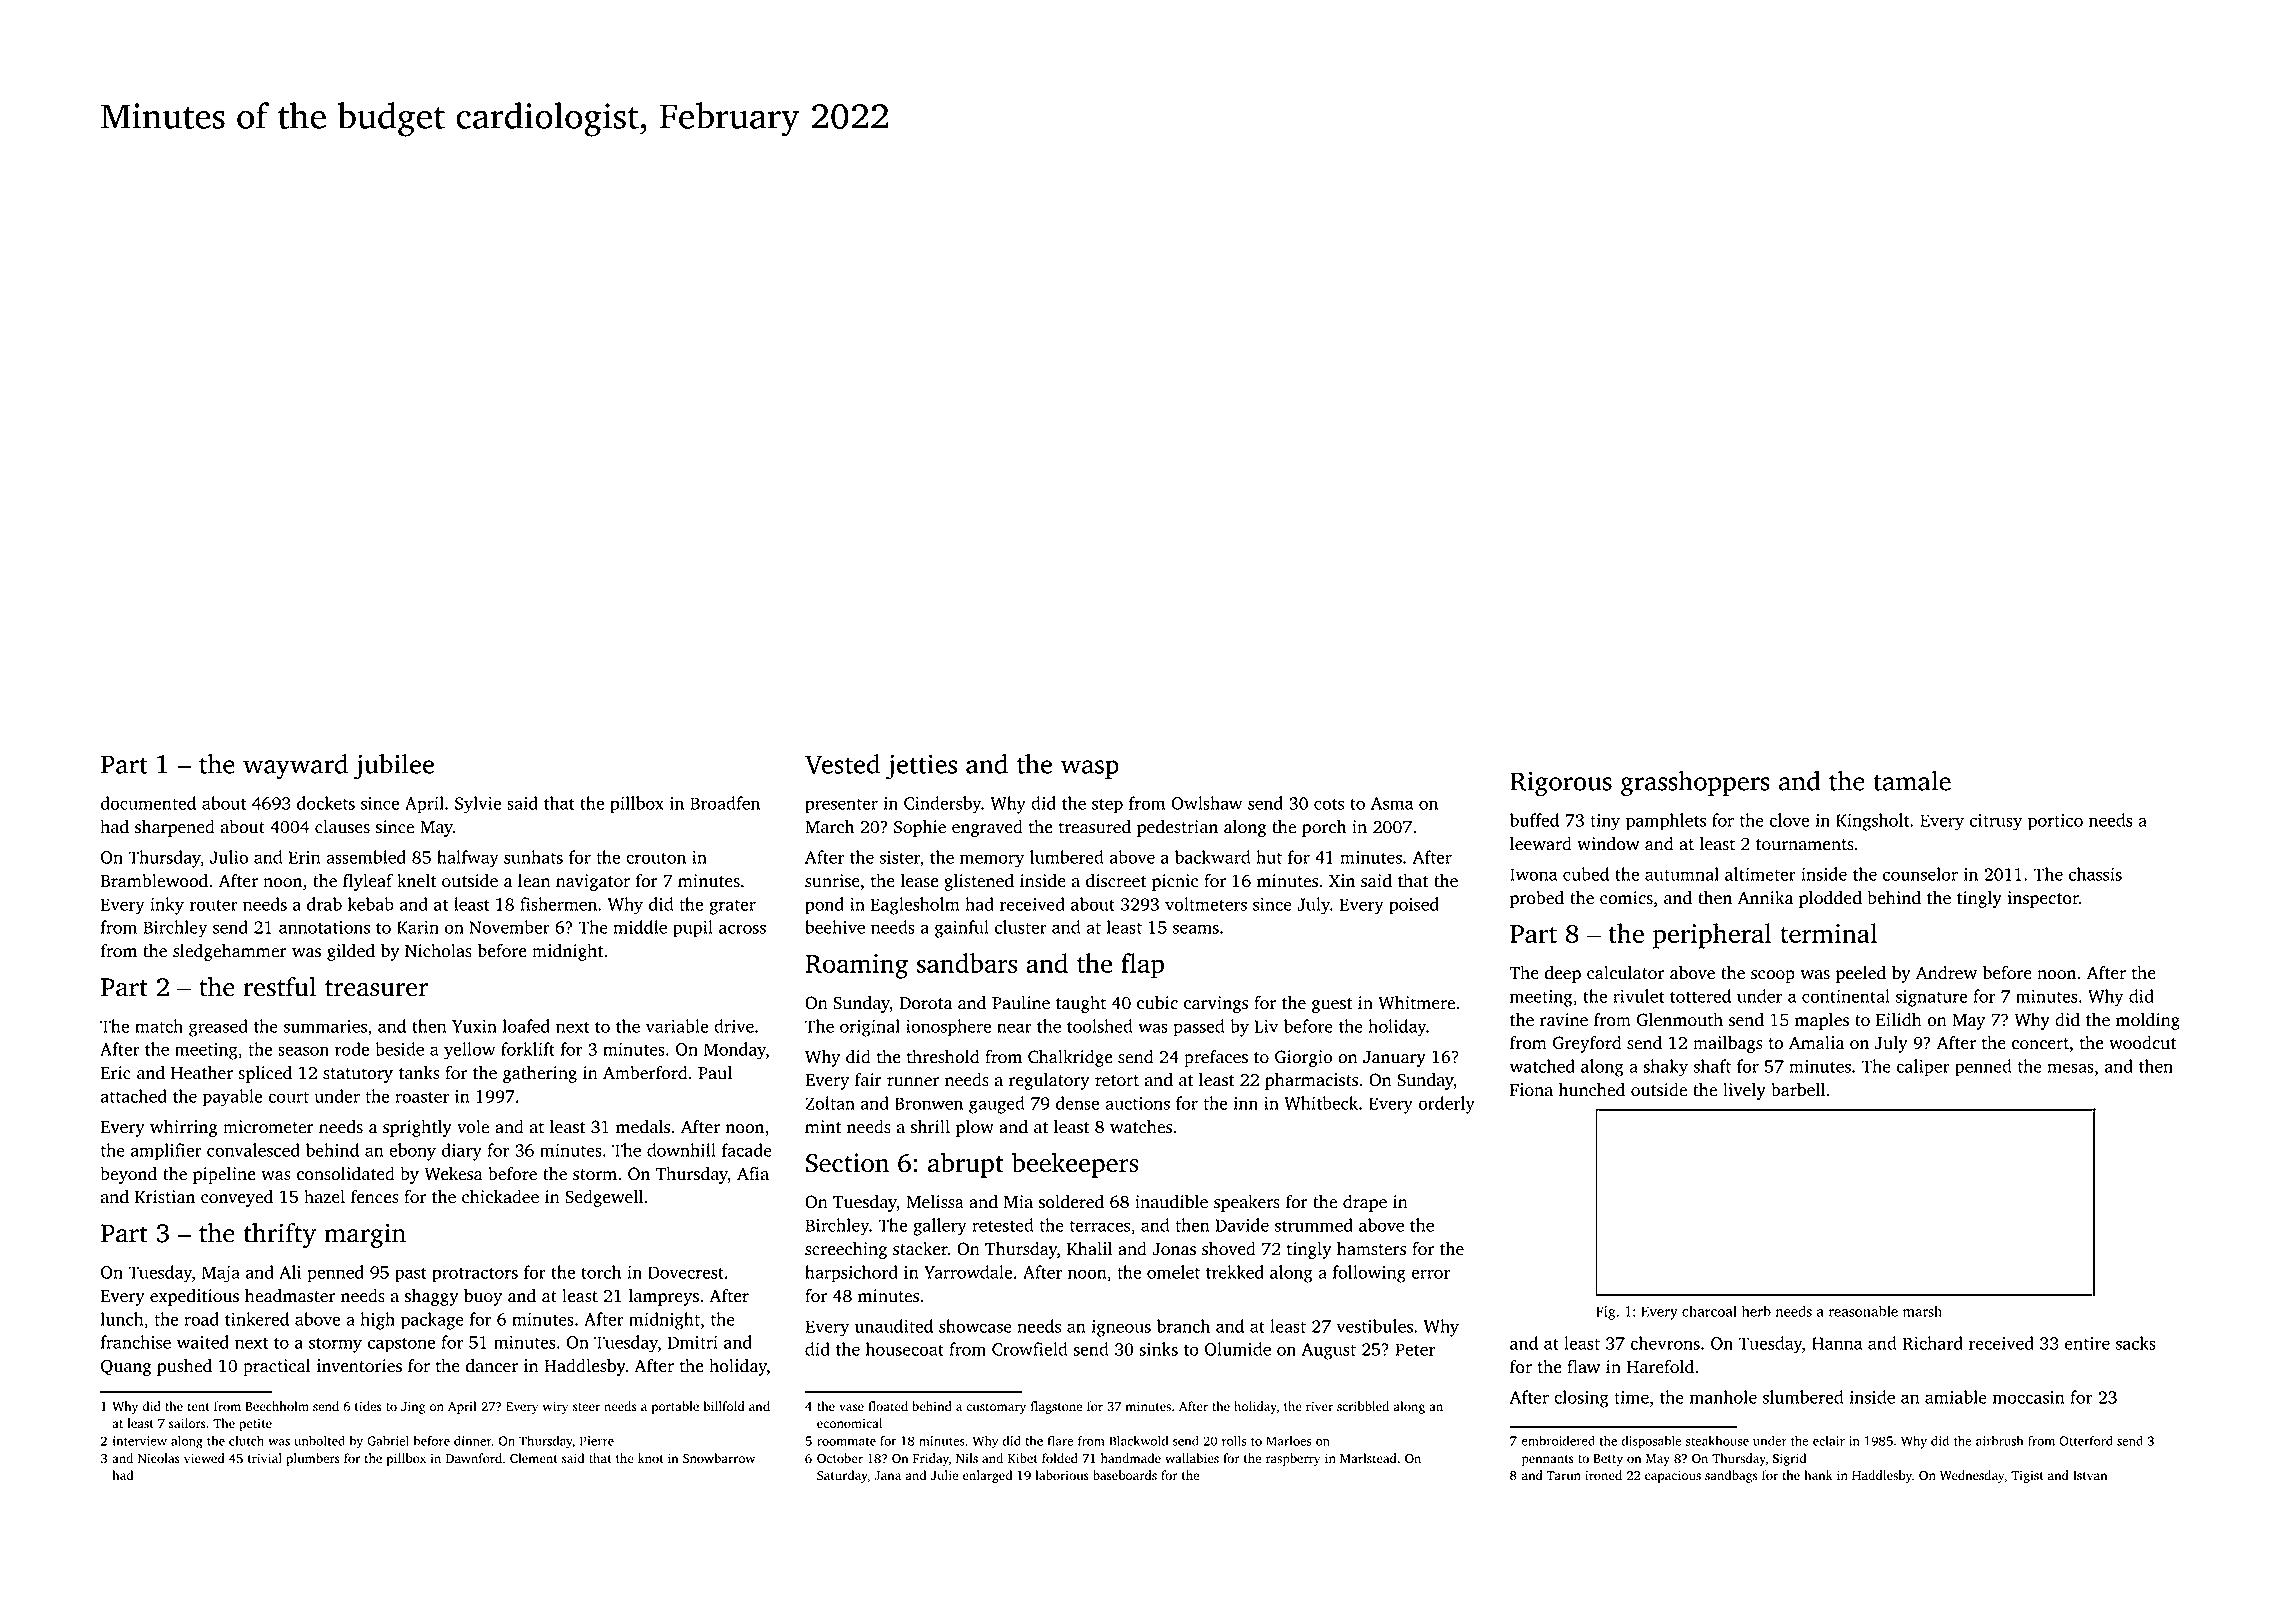 This page has width=2282, height=1614. I want to click on barbell, so click(1798, 1090).
